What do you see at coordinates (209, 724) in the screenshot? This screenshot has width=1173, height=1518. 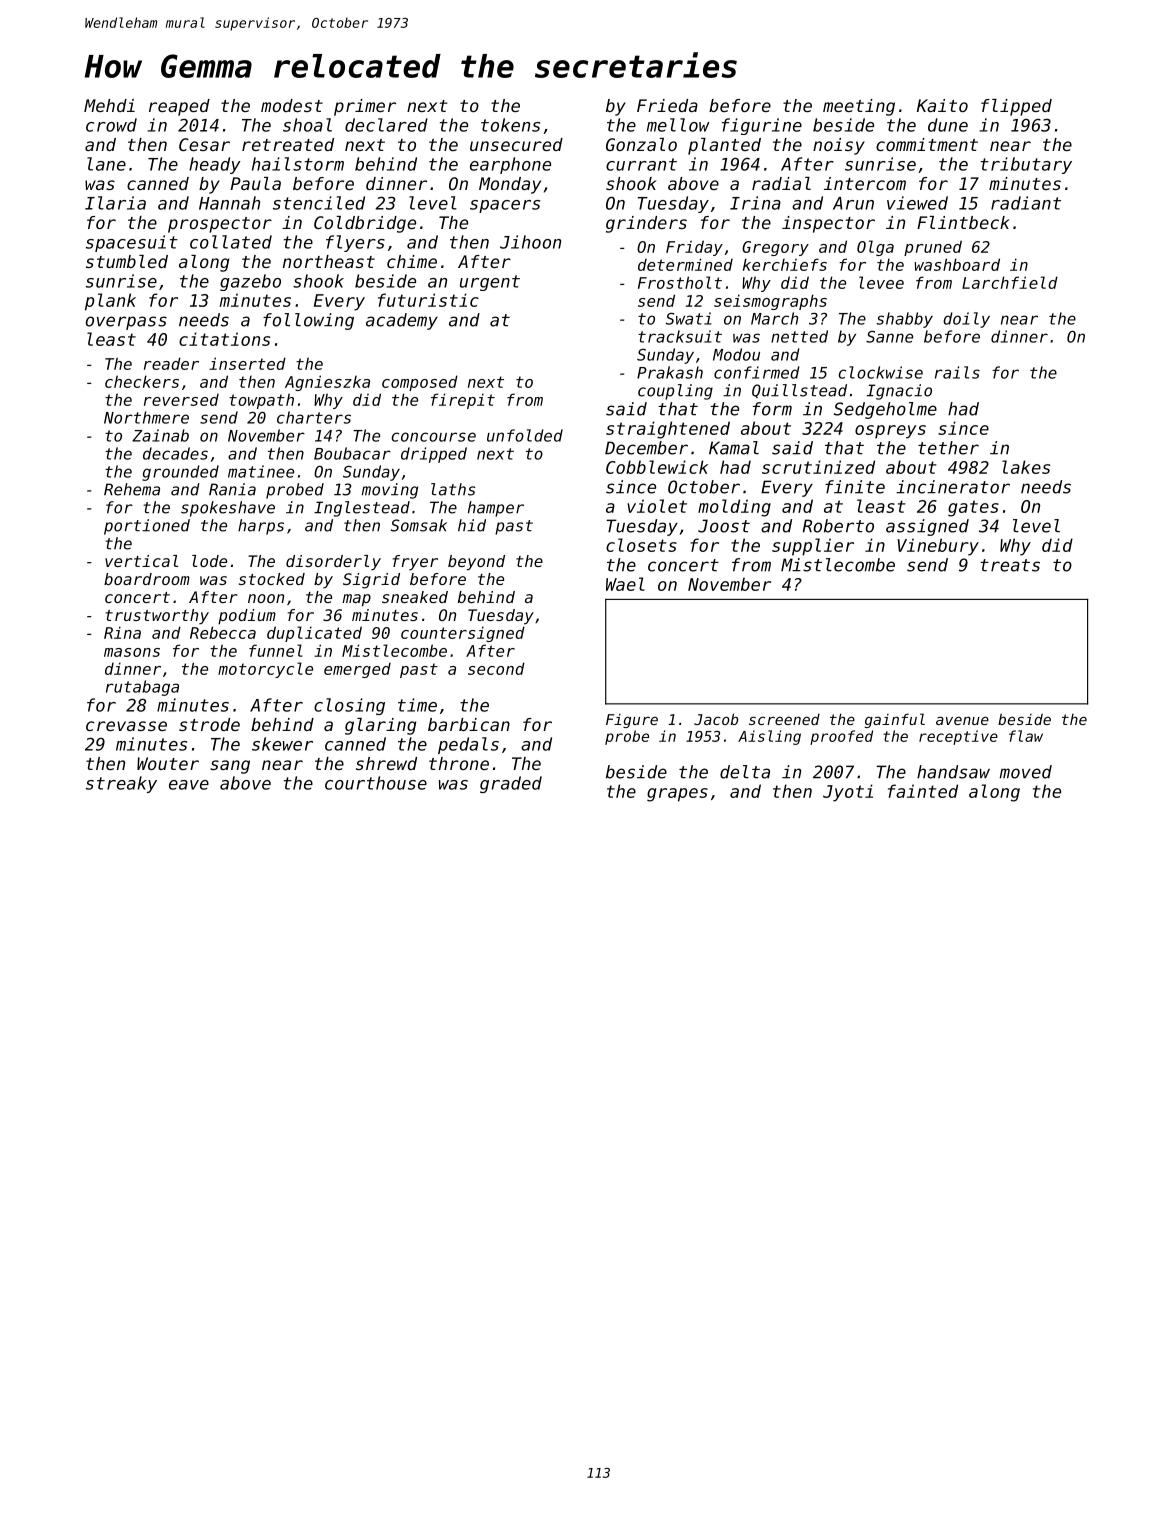 I see `strode` at bounding box center [209, 724].
